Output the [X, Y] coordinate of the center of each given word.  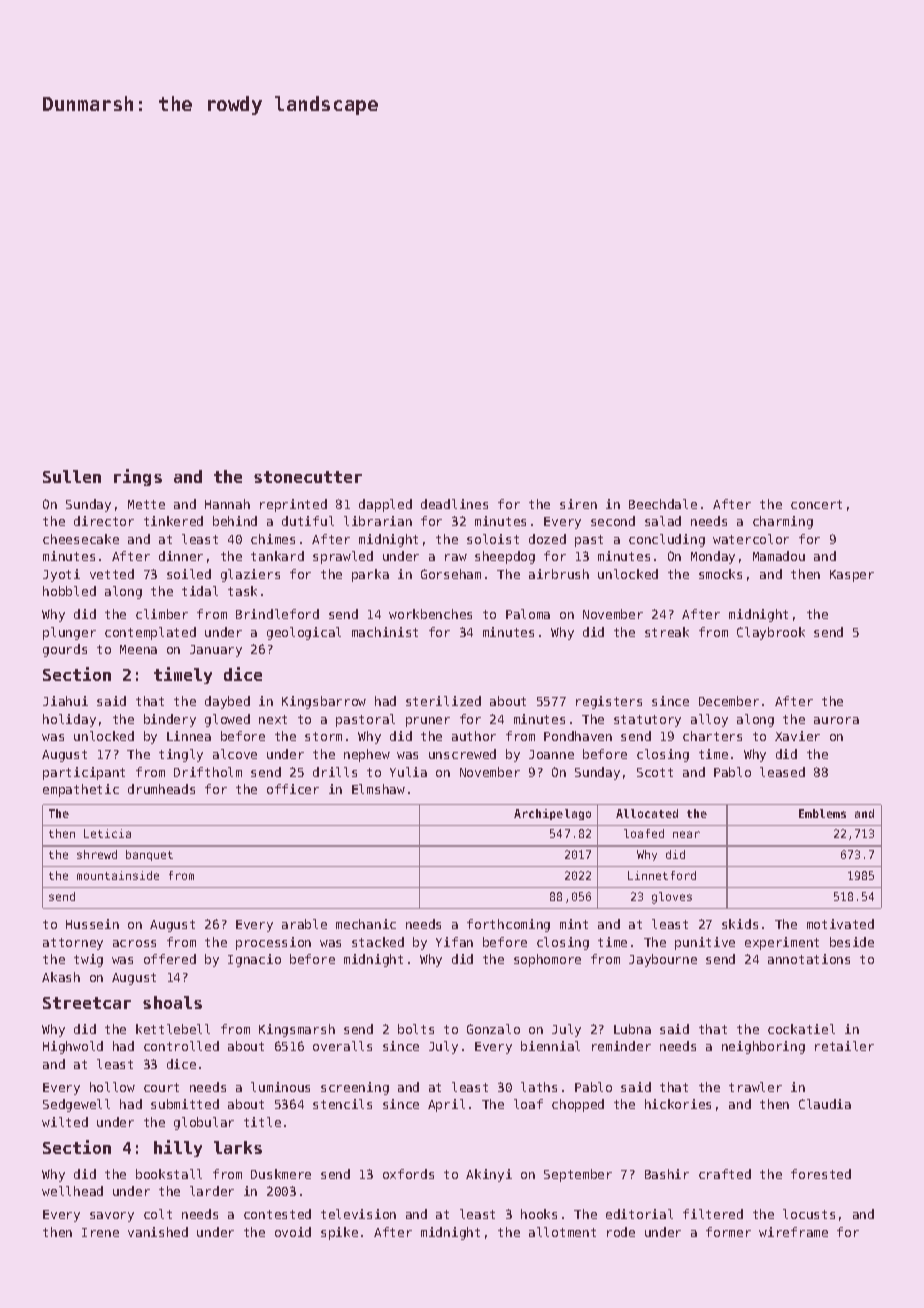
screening [355, 1088]
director [104, 521]
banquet [149, 855]
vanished [158, 1232]
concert [816, 504]
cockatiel [801, 1029]
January [216, 651]
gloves [672, 898]
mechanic [366, 924]
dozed [547, 539]
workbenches [430, 614]
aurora [836, 720]
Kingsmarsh [297, 1030]
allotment [562, 1232]
